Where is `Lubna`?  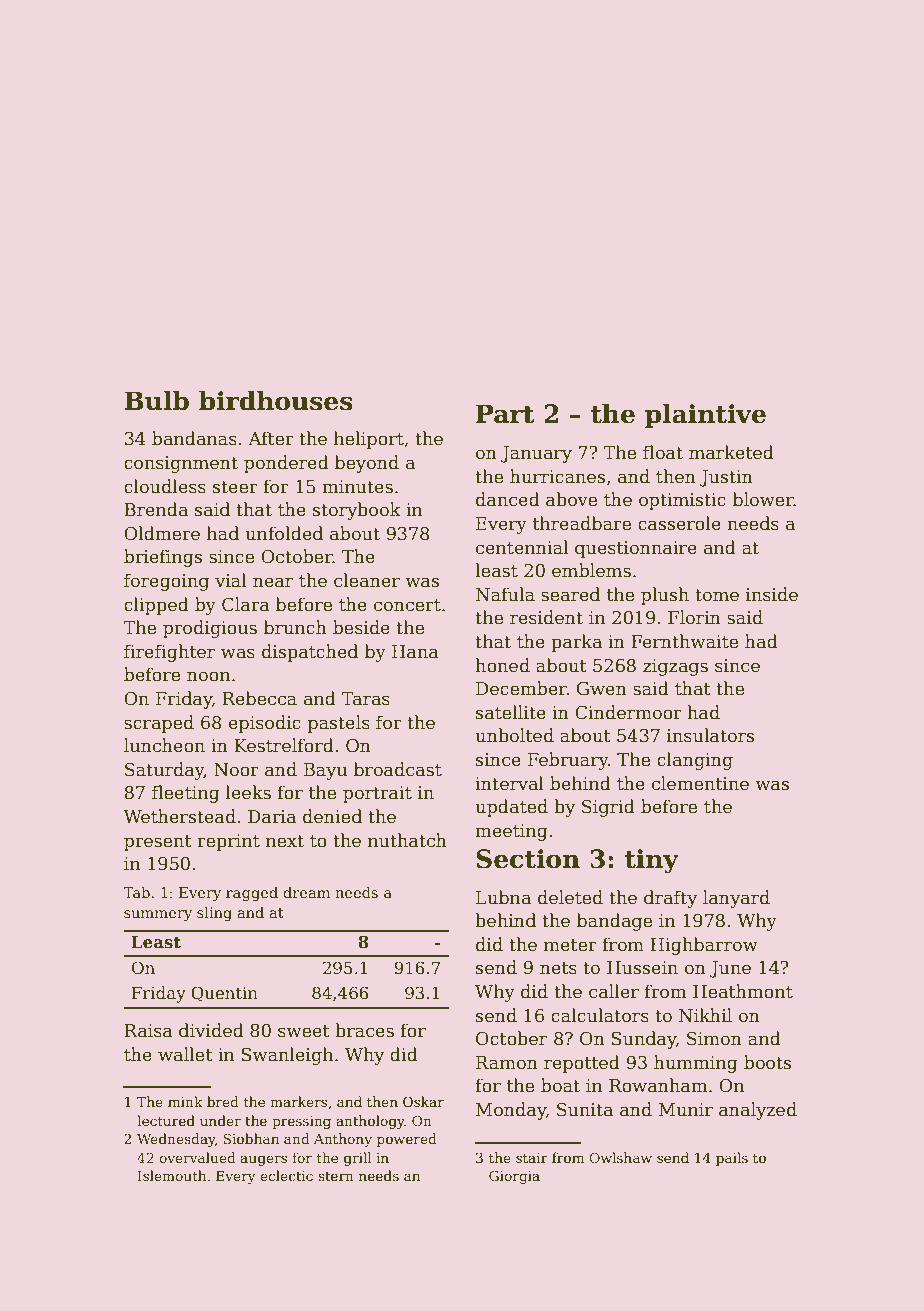
Lubna is located at coordinates (503, 897).
